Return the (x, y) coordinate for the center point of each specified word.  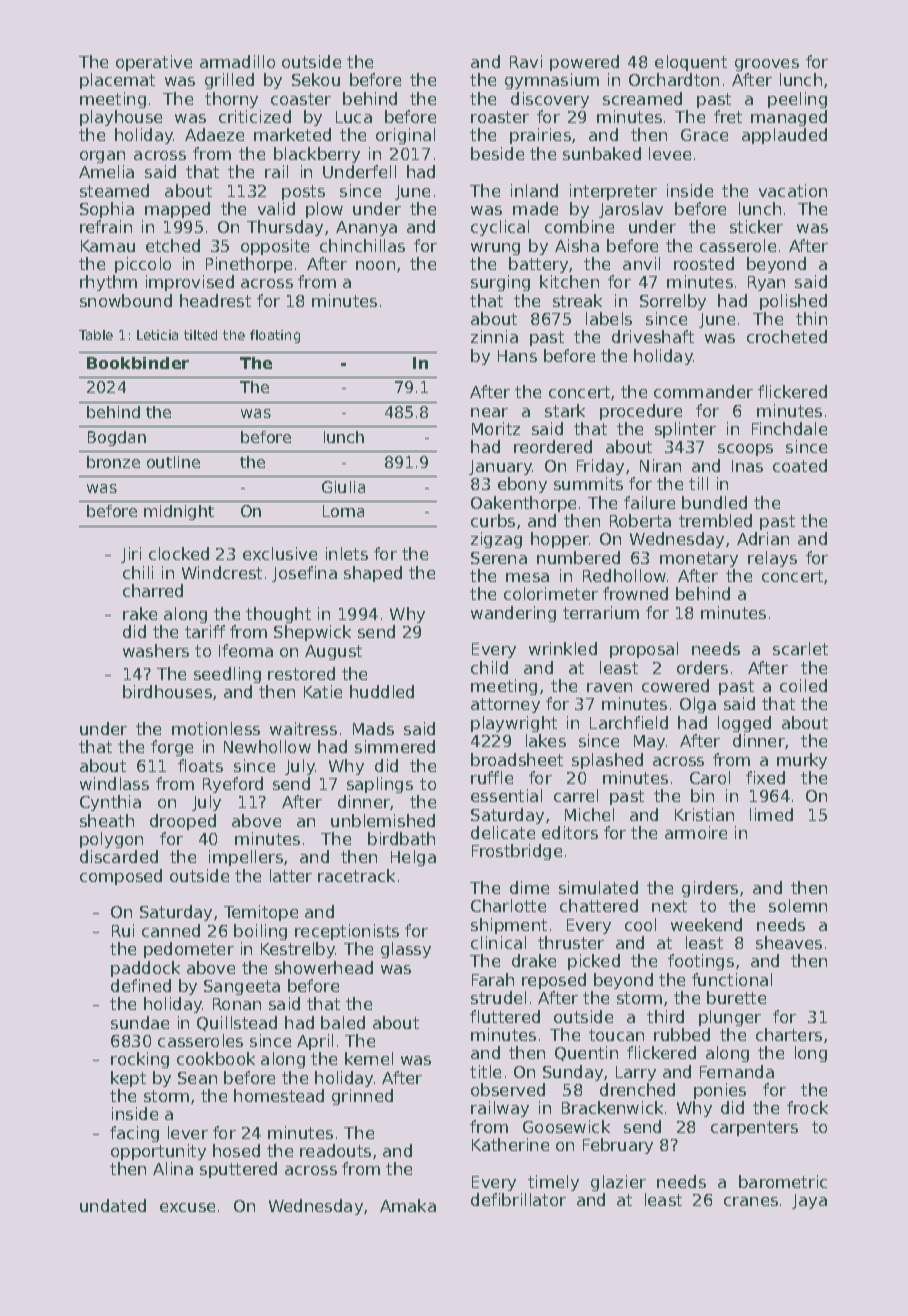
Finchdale (789, 428)
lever (188, 1132)
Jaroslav (631, 210)
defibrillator (518, 1199)
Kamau (108, 246)
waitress (303, 728)
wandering (513, 614)
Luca (354, 117)
